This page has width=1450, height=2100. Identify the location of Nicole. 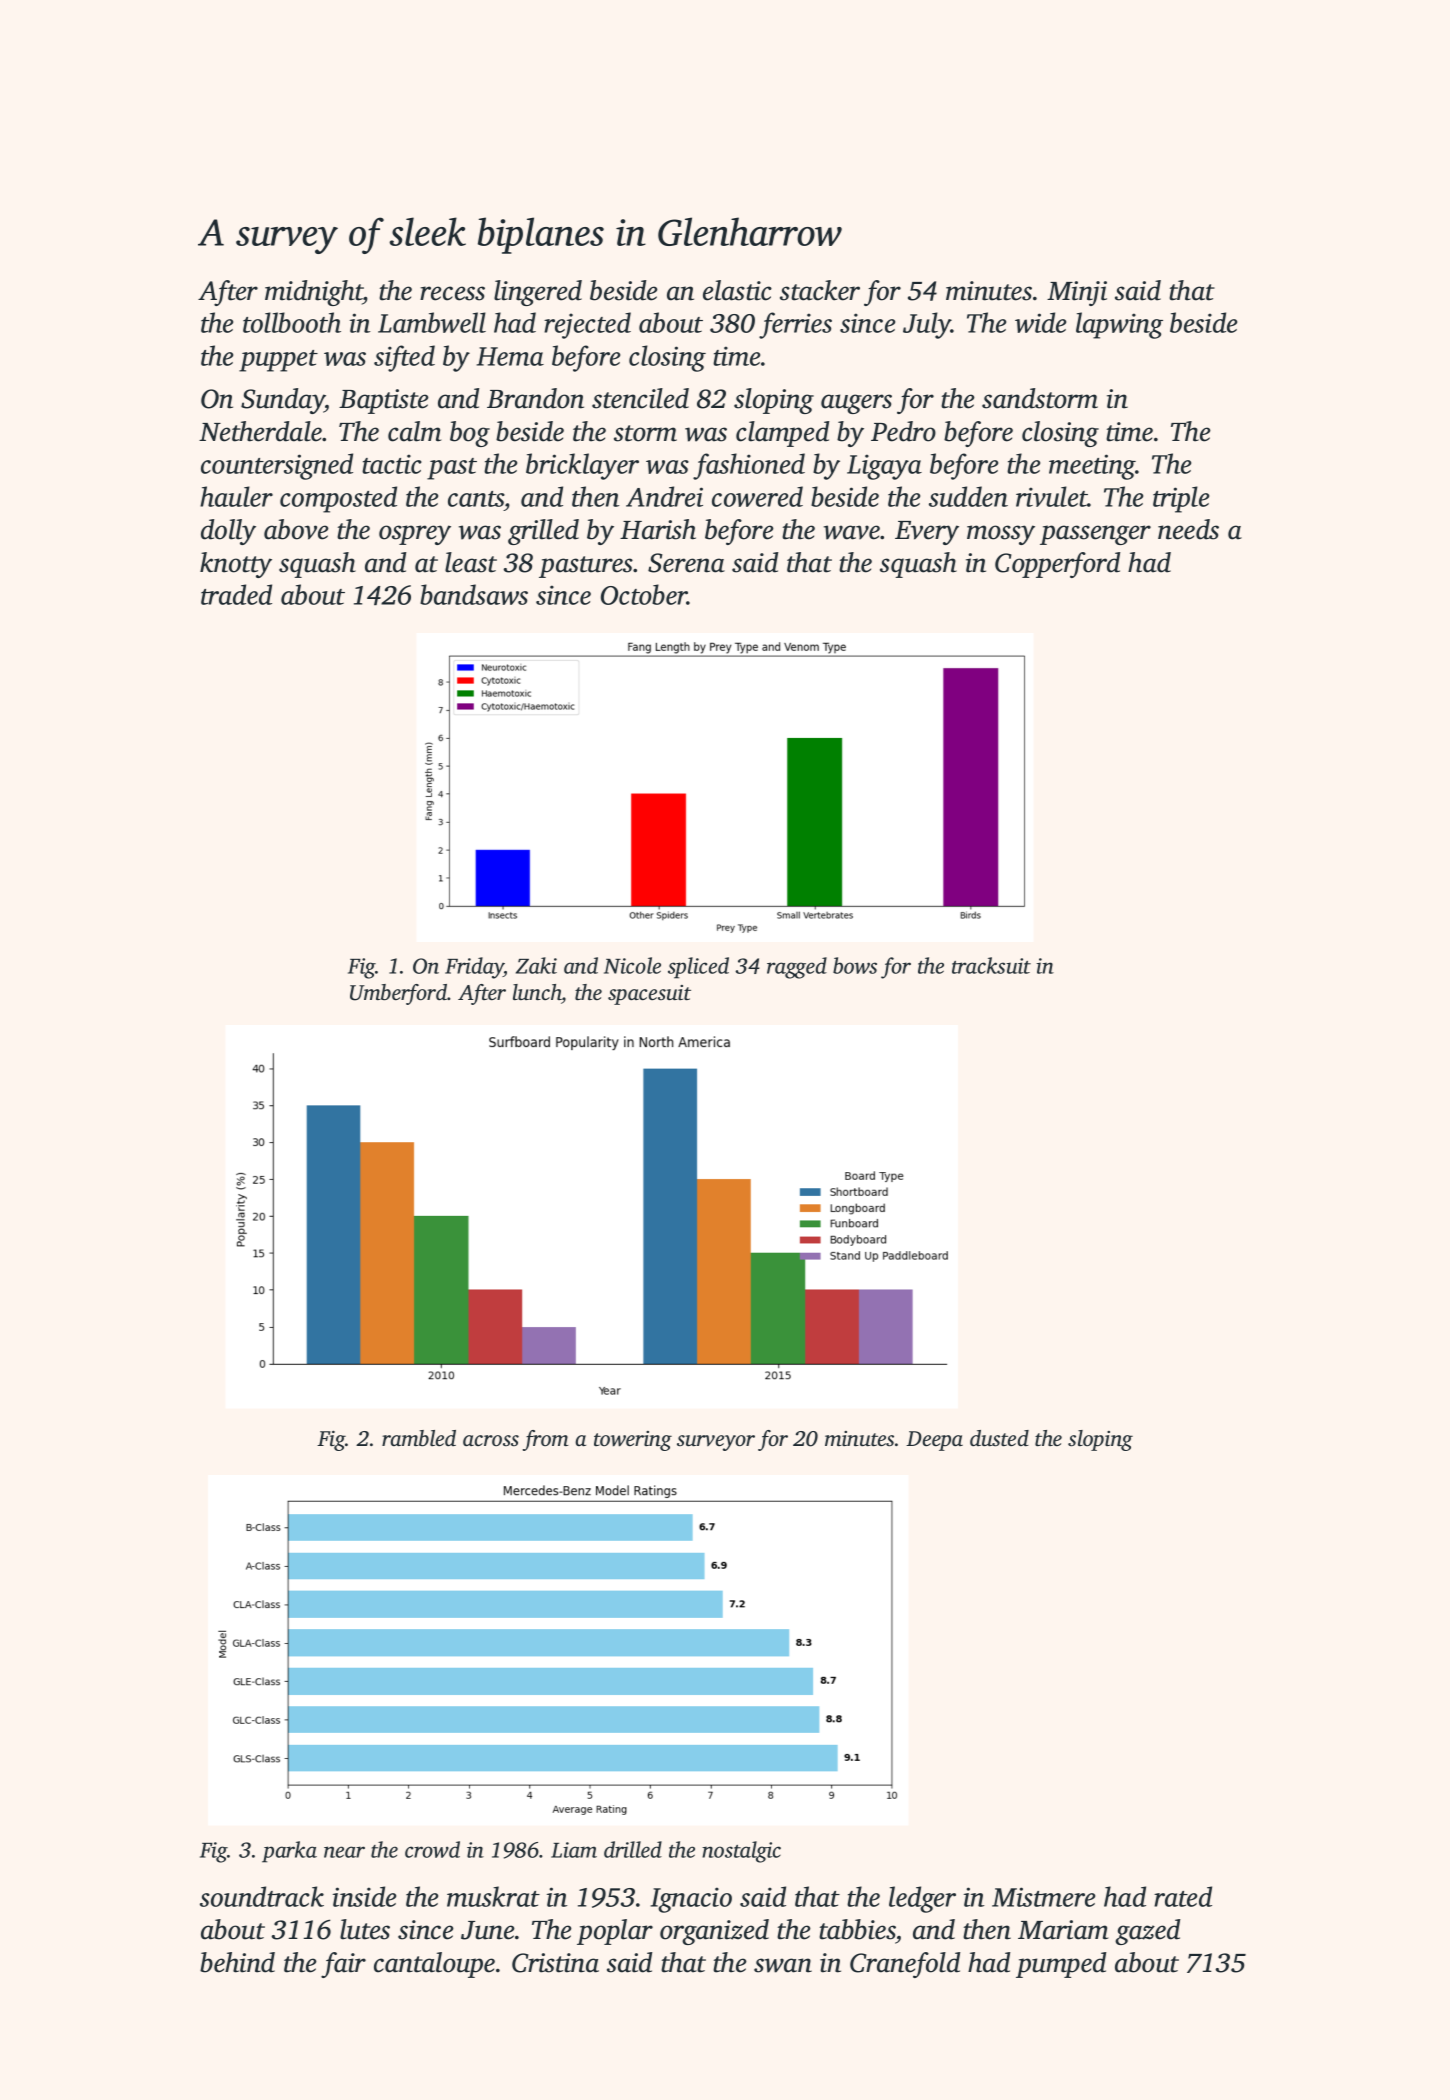
(632, 965).
